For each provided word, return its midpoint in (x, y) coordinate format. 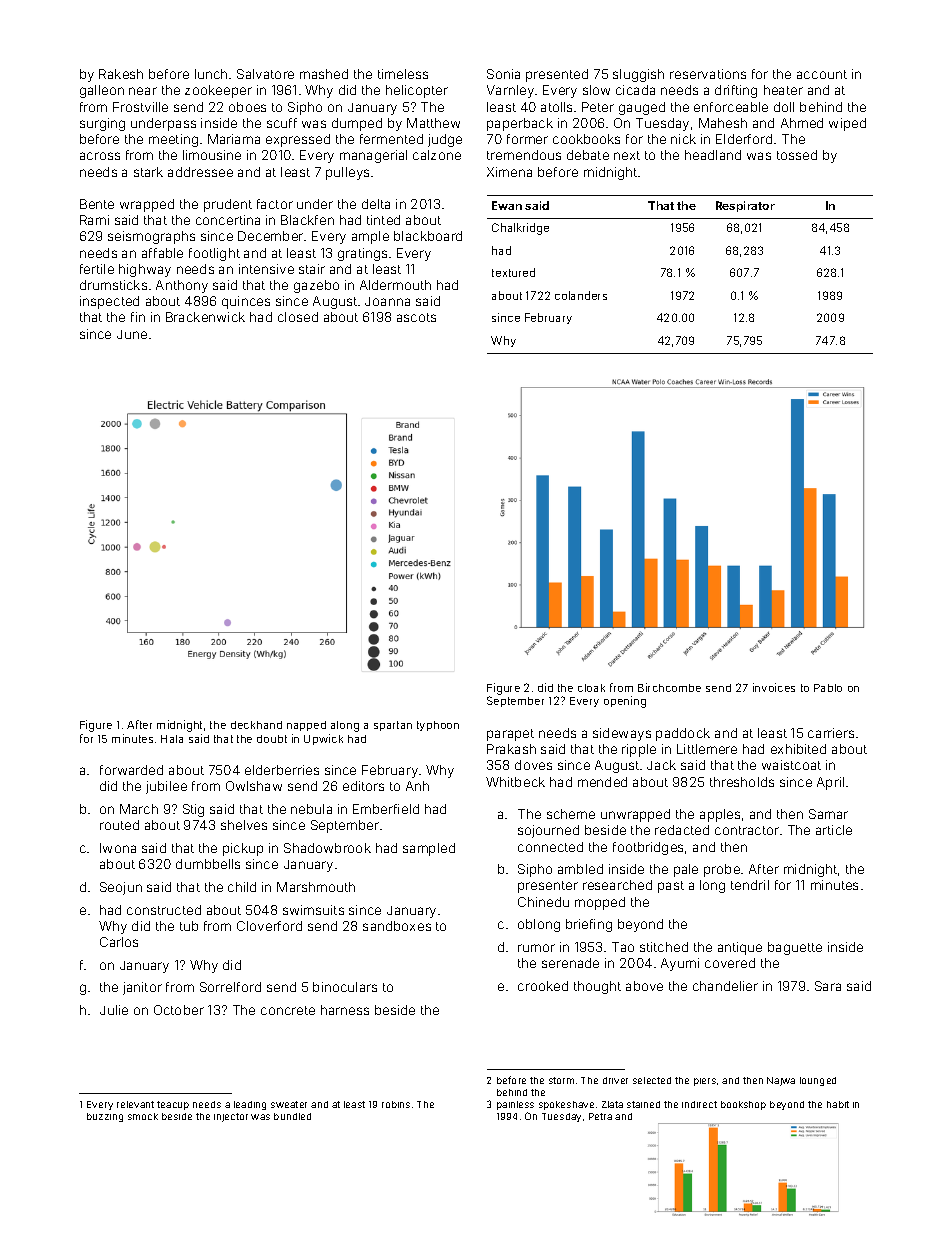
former (527, 139)
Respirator (745, 206)
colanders (581, 295)
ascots (416, 317)
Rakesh (121, 74)
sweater (289, 1104)
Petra (600, 1116)
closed (298, 317)
